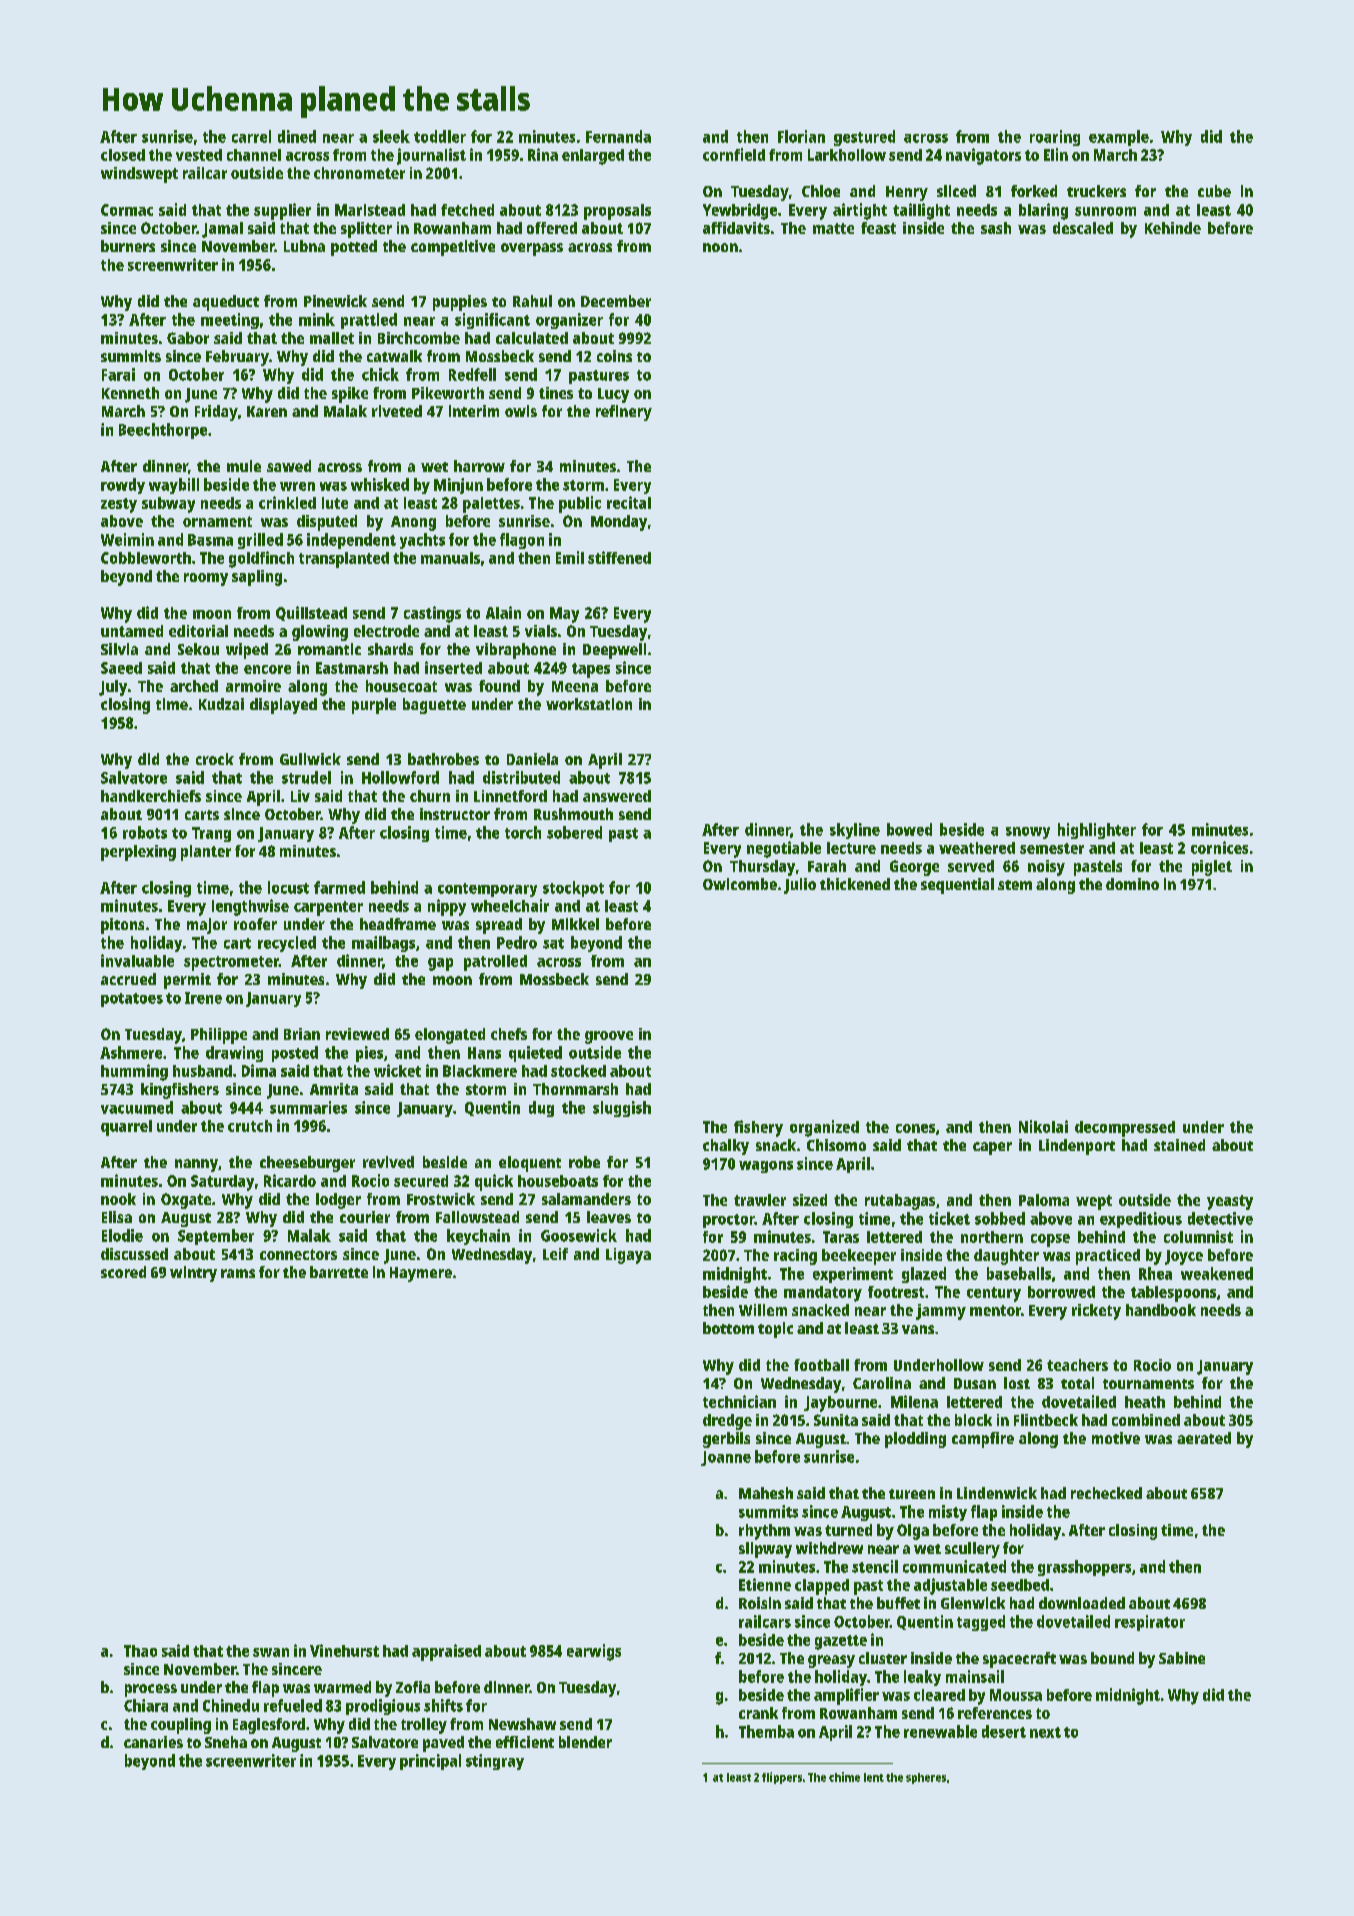  What do you see at coordinates (140, 1651) in the screenshot?
I see `Thao` at bounding box center [140, 1651].
